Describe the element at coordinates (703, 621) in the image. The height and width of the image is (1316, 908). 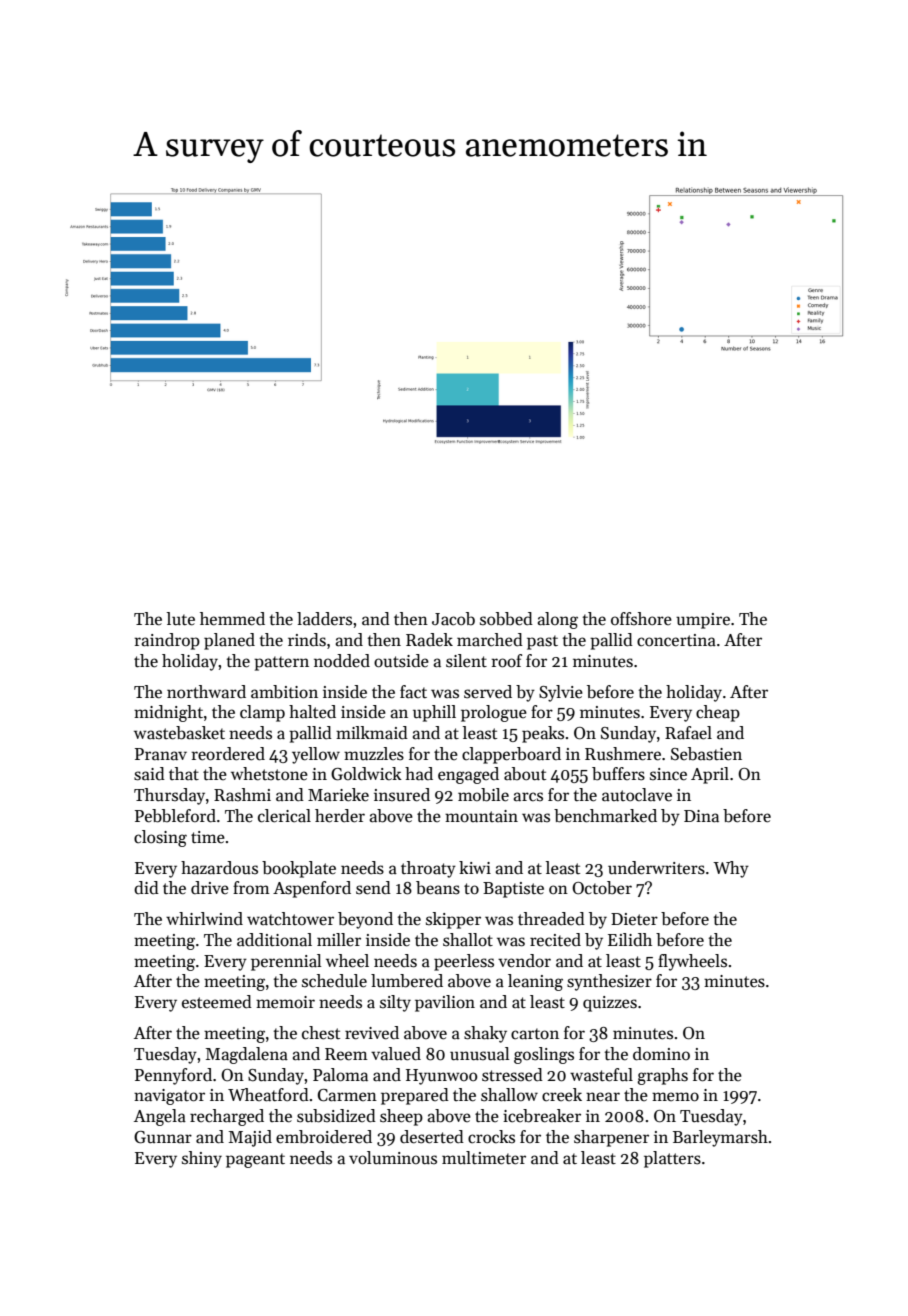
I see `umpire` at that location.
